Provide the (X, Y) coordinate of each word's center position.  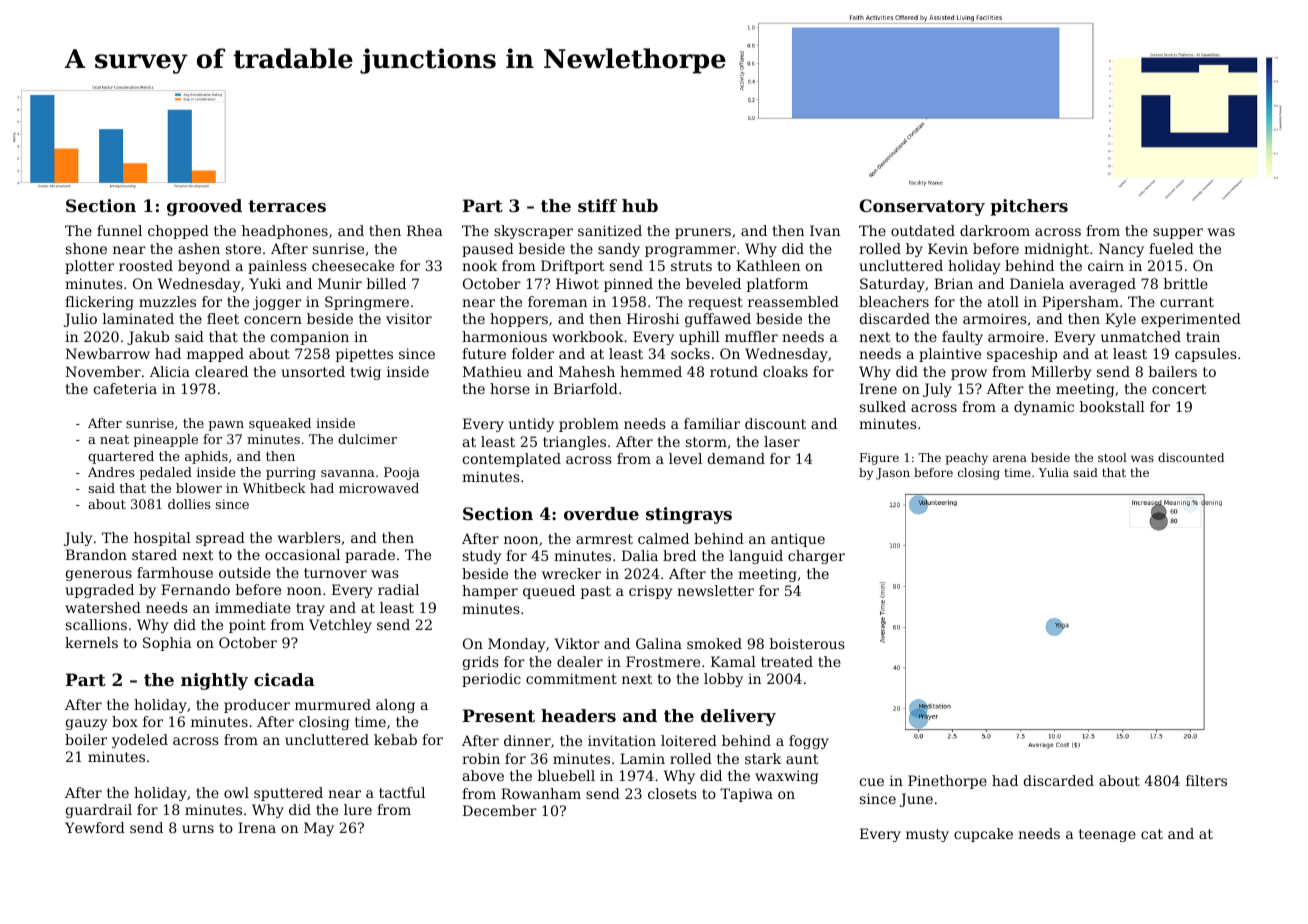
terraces (287, 206)
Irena (257, 827)
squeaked (280, 424)
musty (927, 835)
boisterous (807, 643)
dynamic (1044, 408)
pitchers (1029, 207)
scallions (96, 624)
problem (589, 425)
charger (816, 557)
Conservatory (922, 207)
